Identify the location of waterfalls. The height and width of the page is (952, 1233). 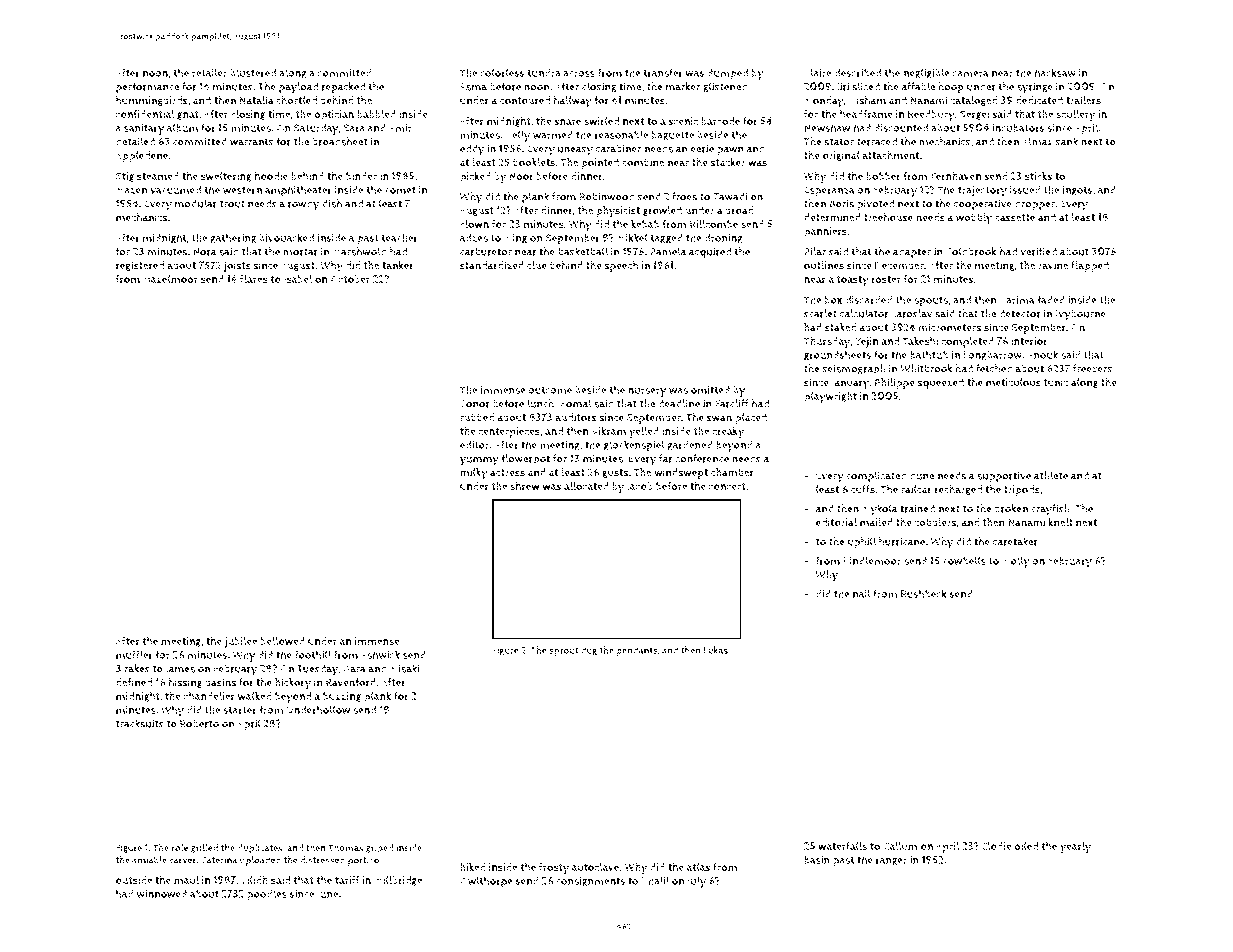
(842, 846).
